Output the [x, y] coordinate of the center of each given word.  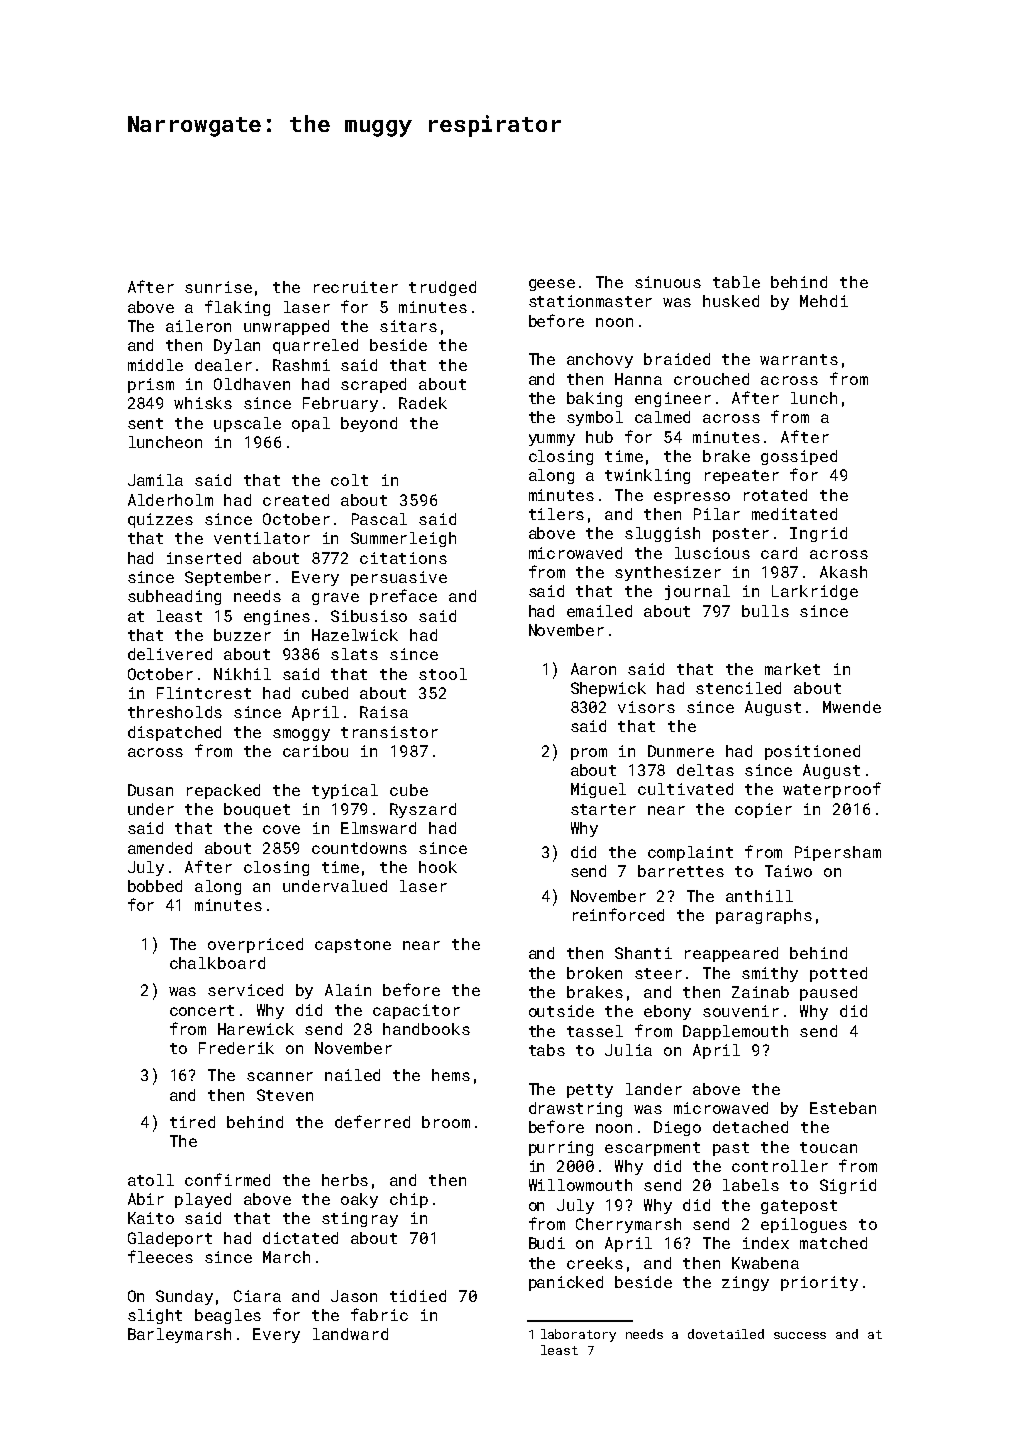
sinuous [668, 282]
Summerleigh [403, 539]
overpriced [255, 945]
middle [155, 365]
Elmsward [378, 828]
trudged [442, 288]
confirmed [227, 1179]
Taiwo [788, 871]
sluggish [662, 534]
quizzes [160, 520]
